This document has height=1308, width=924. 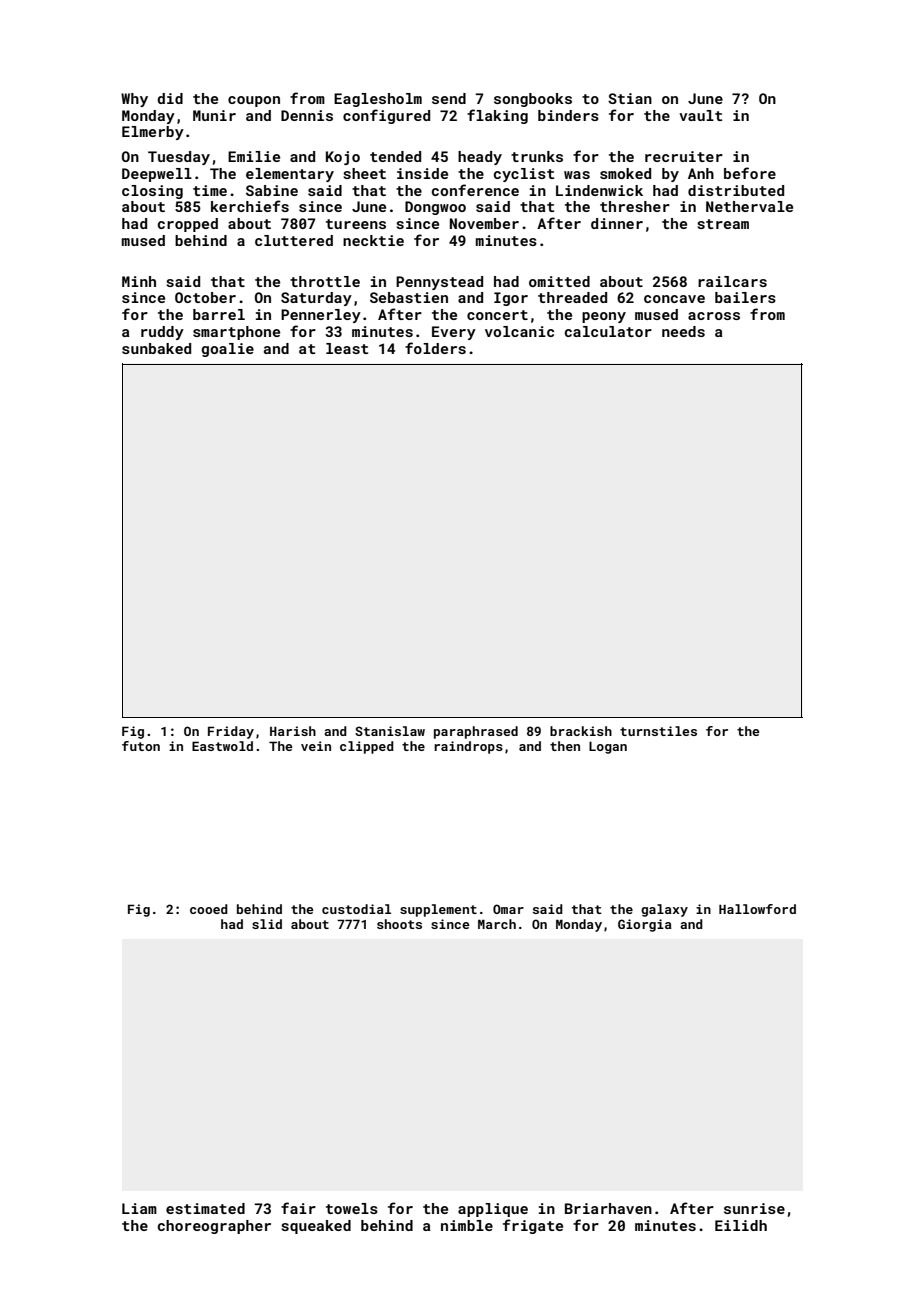 What do you see at coordinates (214, 115) in the document?
I see `Munir` at bounding box center [214, 115].
